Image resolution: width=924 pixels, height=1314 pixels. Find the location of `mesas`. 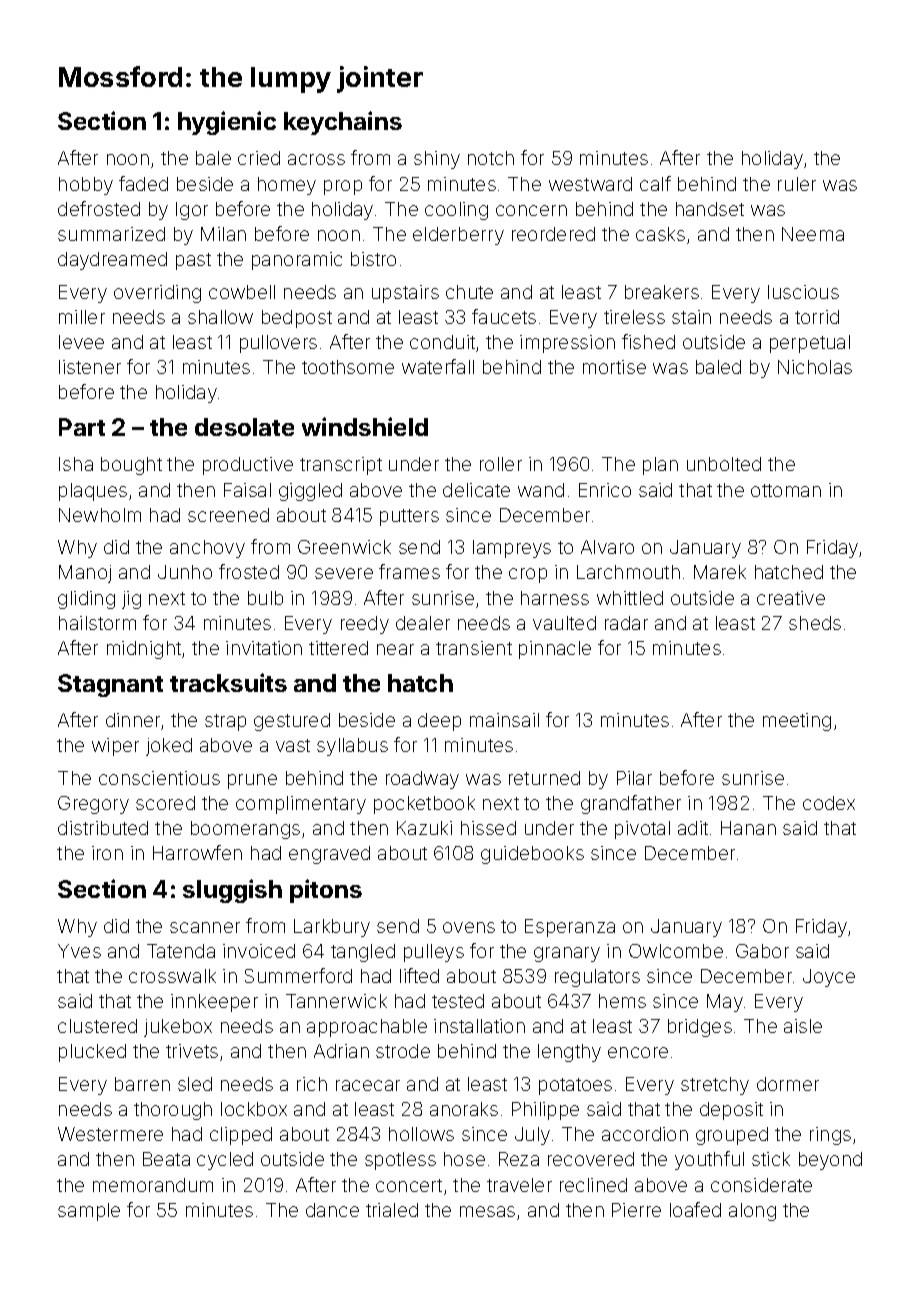

mesas is located at coordinates (487, 1211).
